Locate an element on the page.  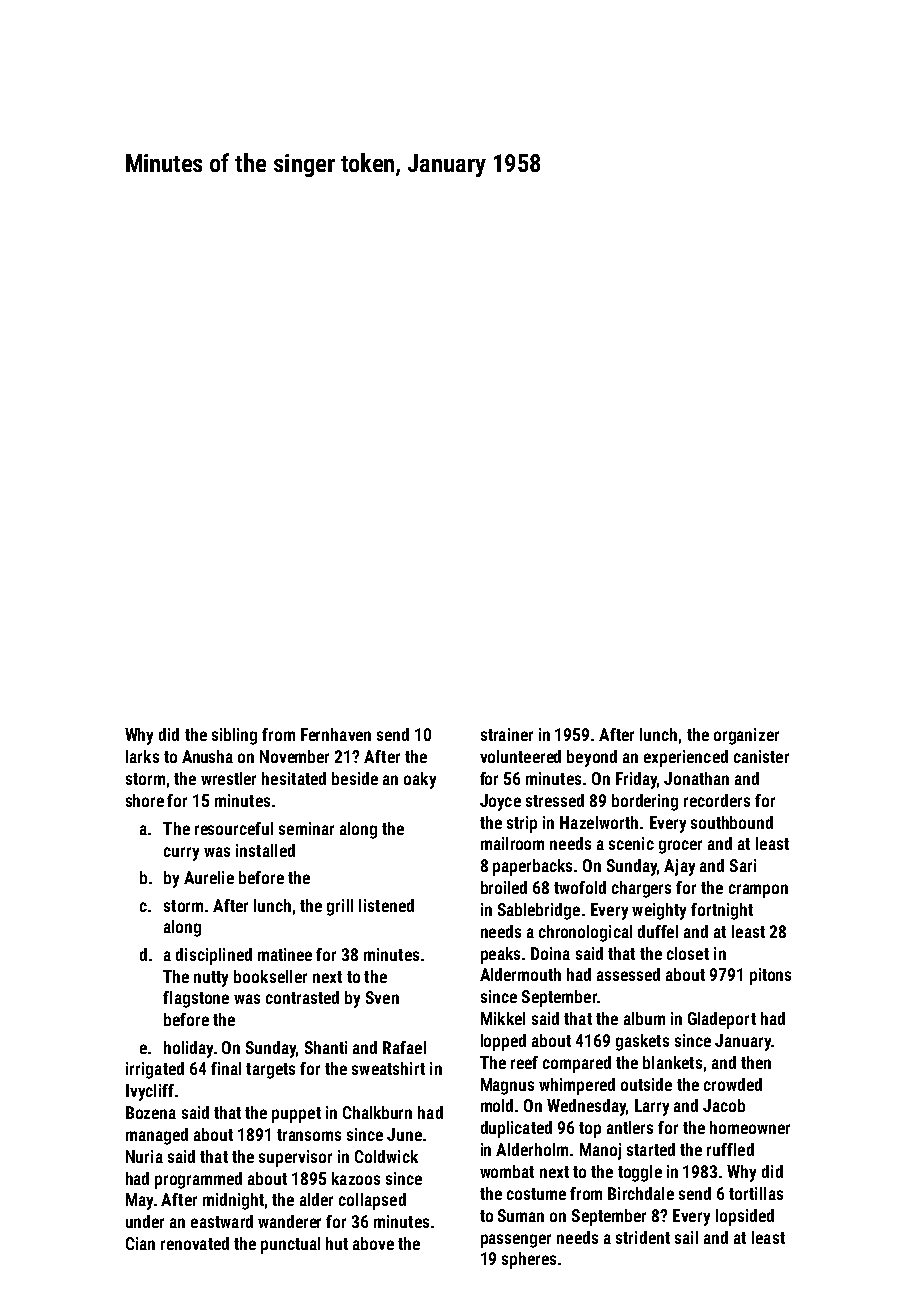
oaky is located at coordinates (420, 780).
